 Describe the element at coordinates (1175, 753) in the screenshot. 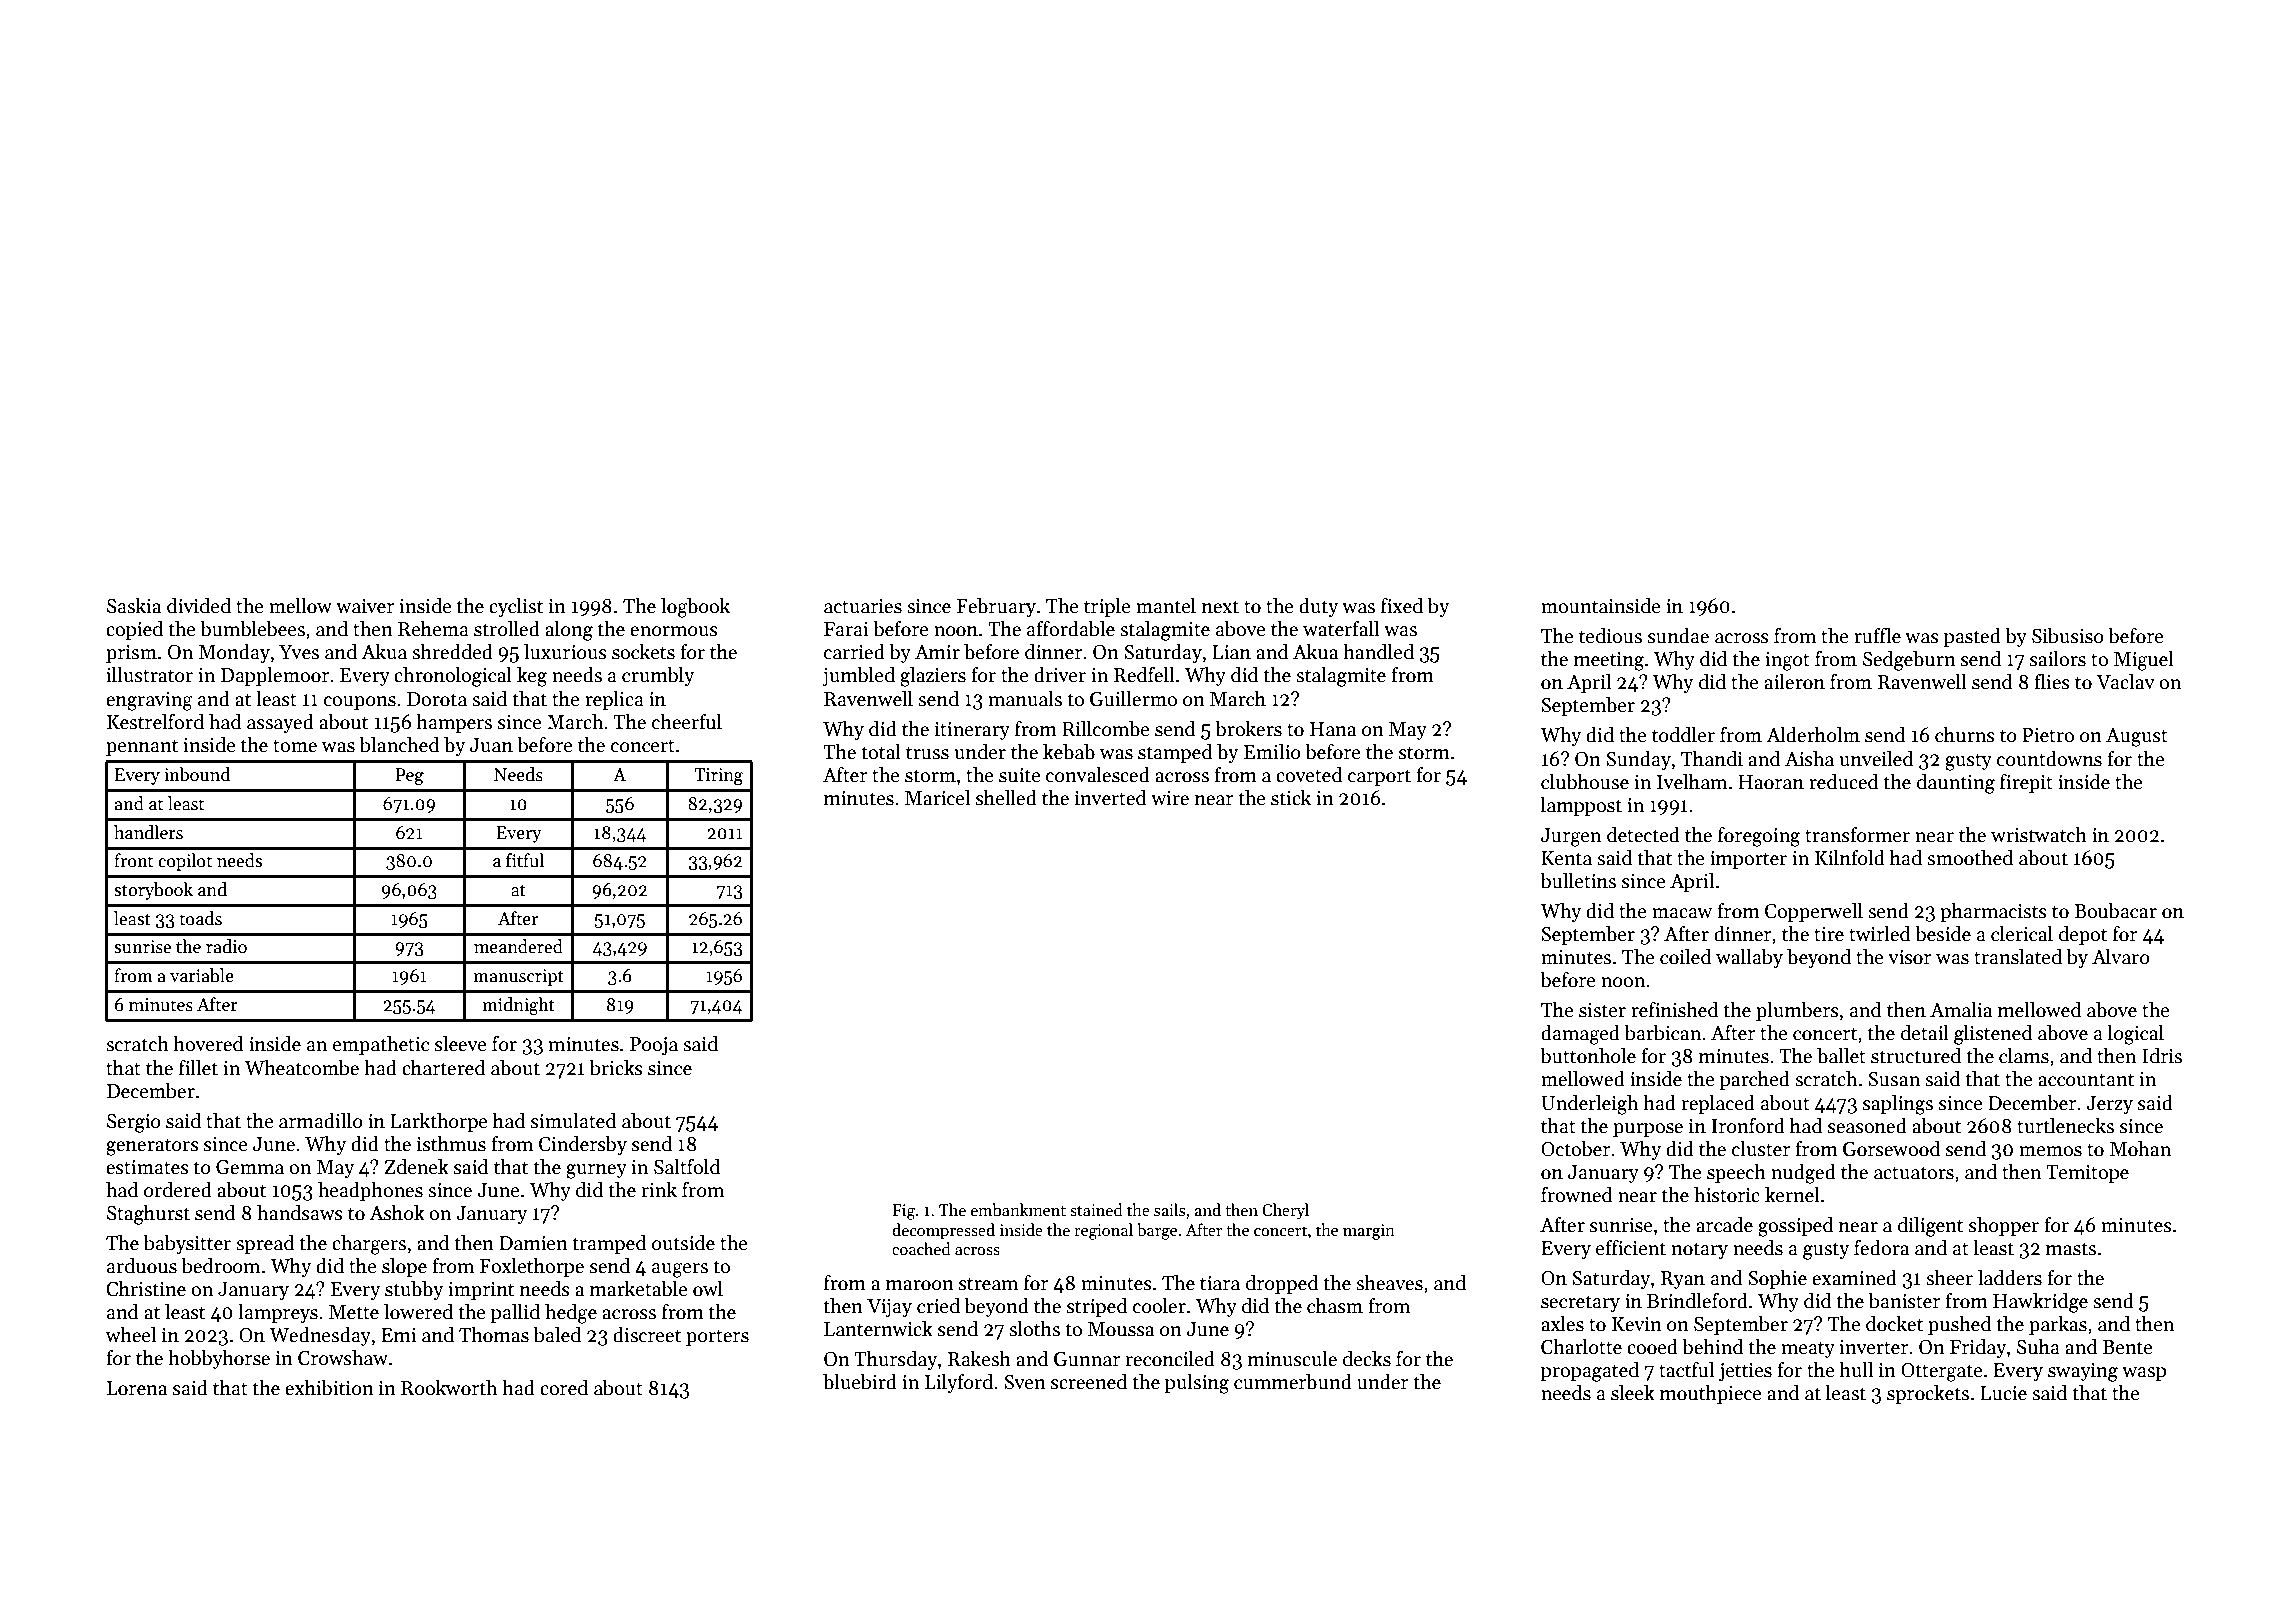

I see `stamped` at that location.
